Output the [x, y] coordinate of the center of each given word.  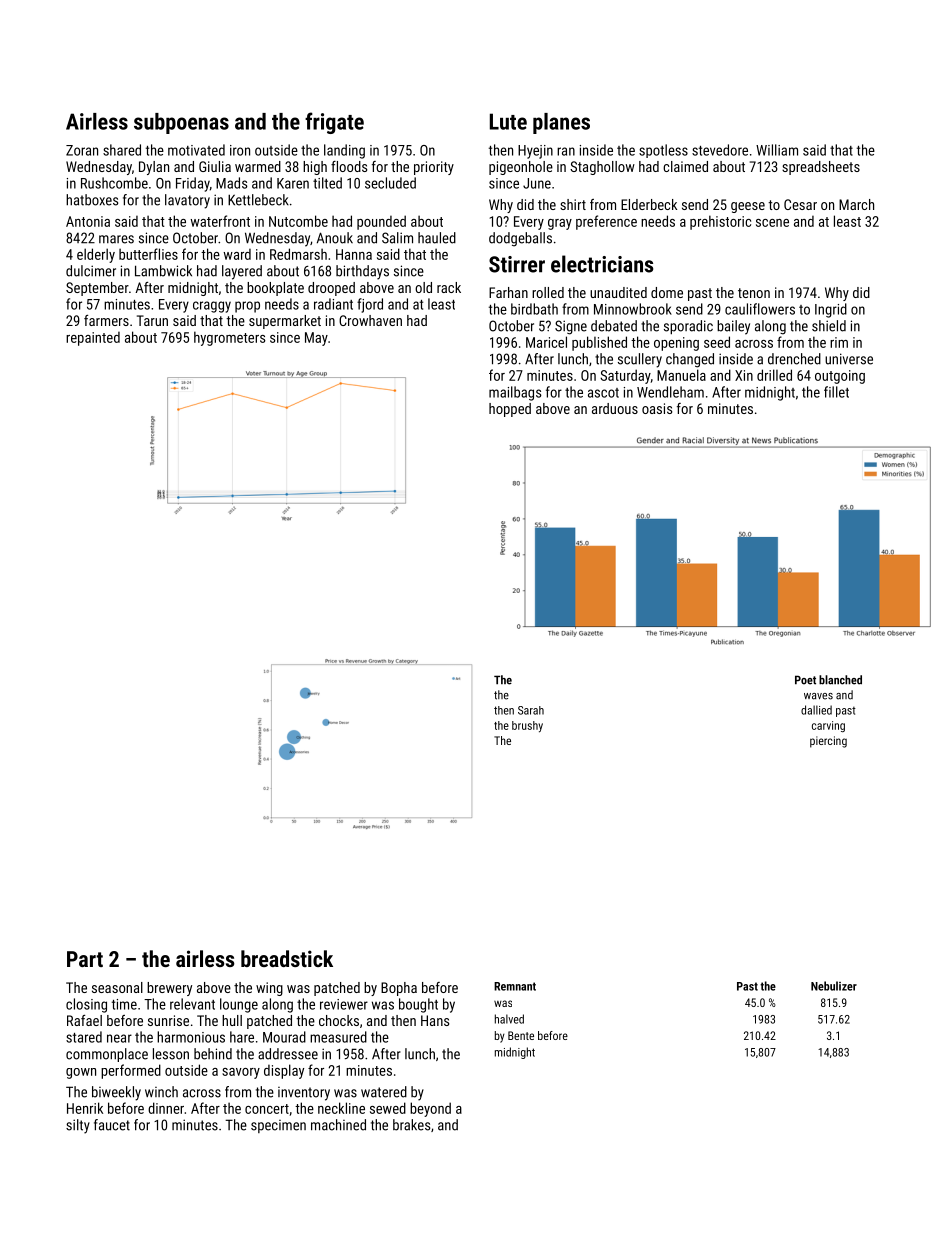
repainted [93, 339]
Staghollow [602, 168]
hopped [510, 410]
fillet [836, 392]
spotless [663, 151]
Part [85, 959]
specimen [278, 1126]
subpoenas [181, 123]
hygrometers [230, 338]
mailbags [515, 393]
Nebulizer [834, 986]
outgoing [840, 377]
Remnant [515, 986]
